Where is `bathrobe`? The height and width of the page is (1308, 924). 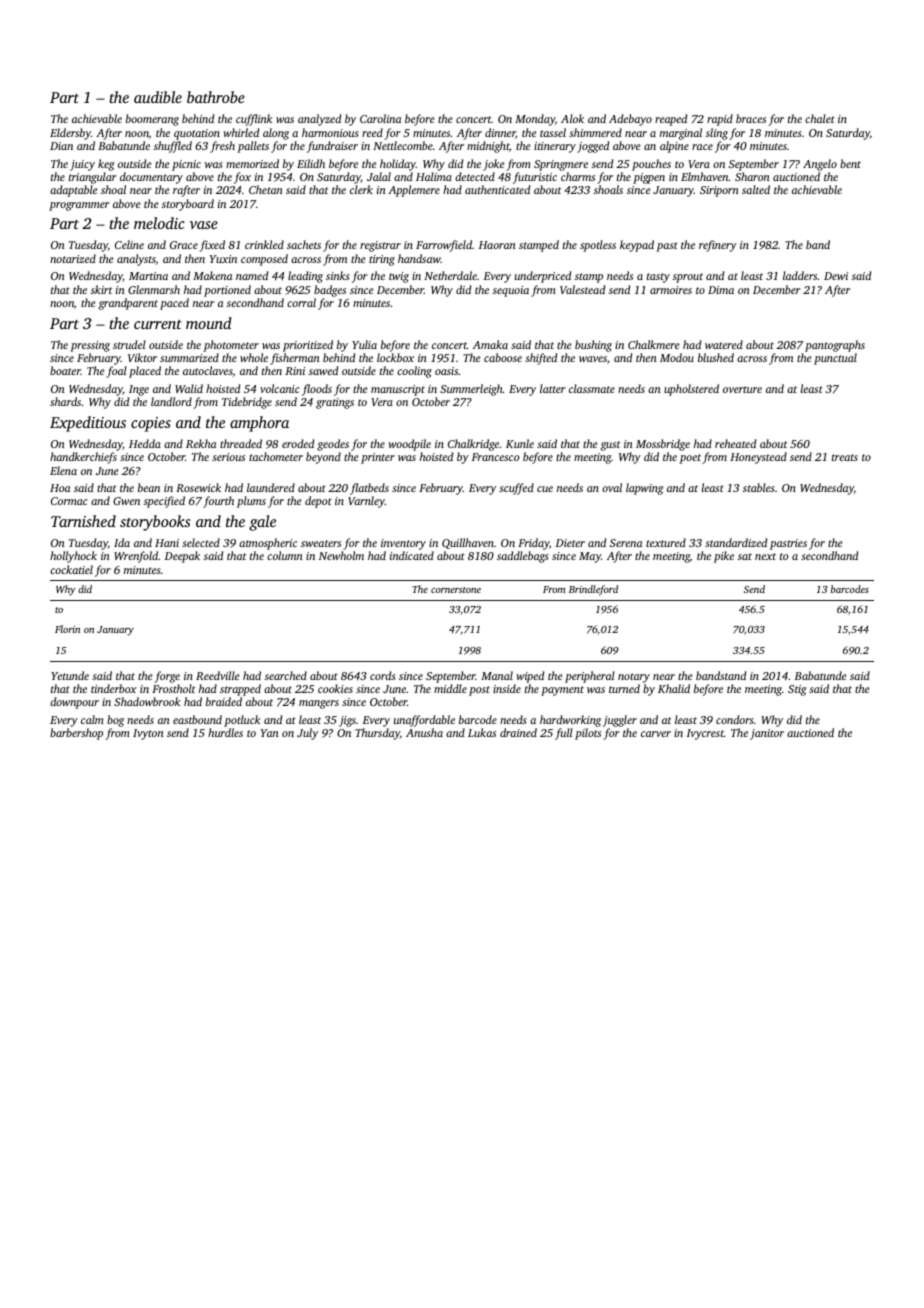
bathrobe is located at coordinates (216, 97).
